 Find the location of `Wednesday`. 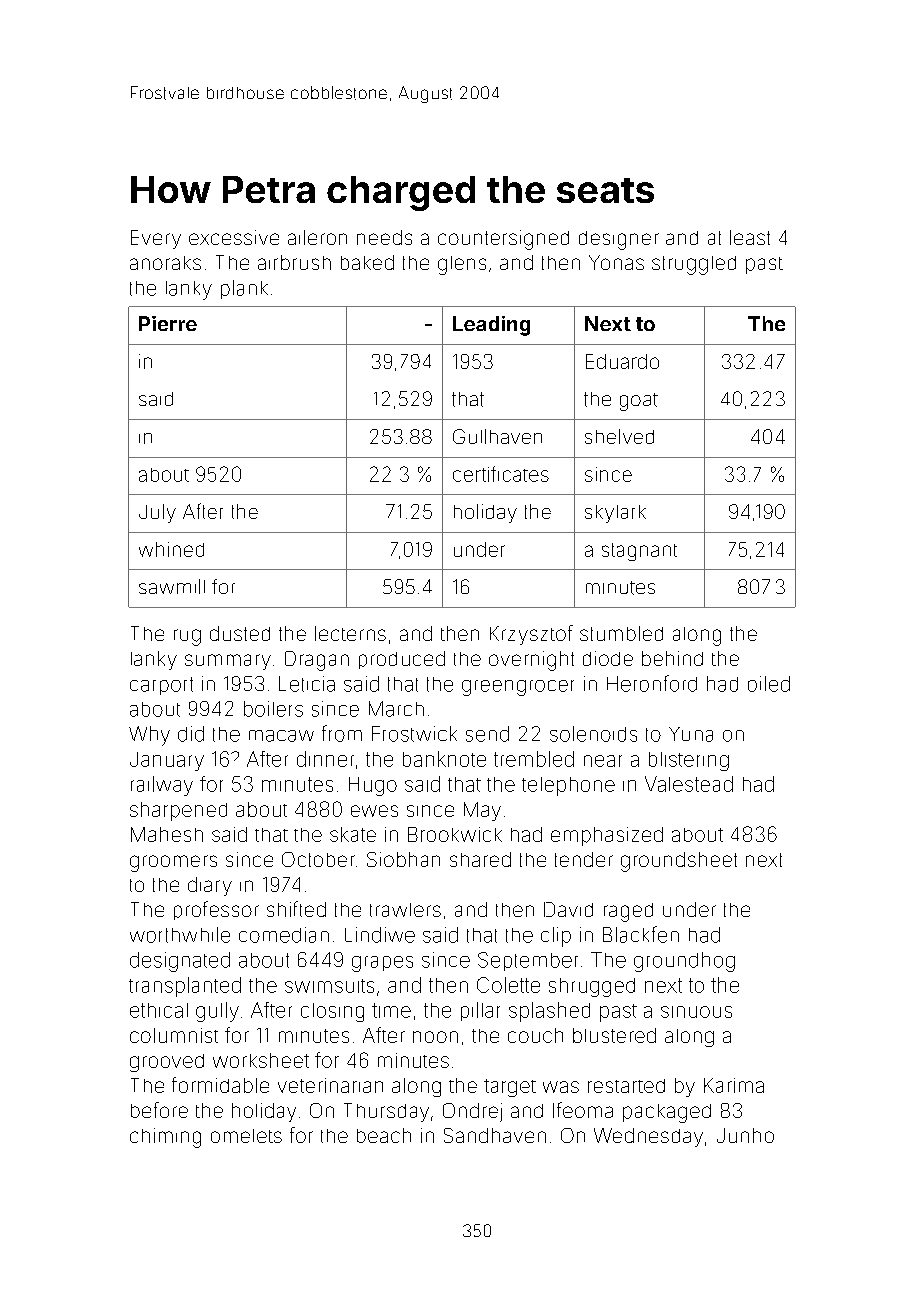

Wednesday is located at coordinates (648, 1137).
